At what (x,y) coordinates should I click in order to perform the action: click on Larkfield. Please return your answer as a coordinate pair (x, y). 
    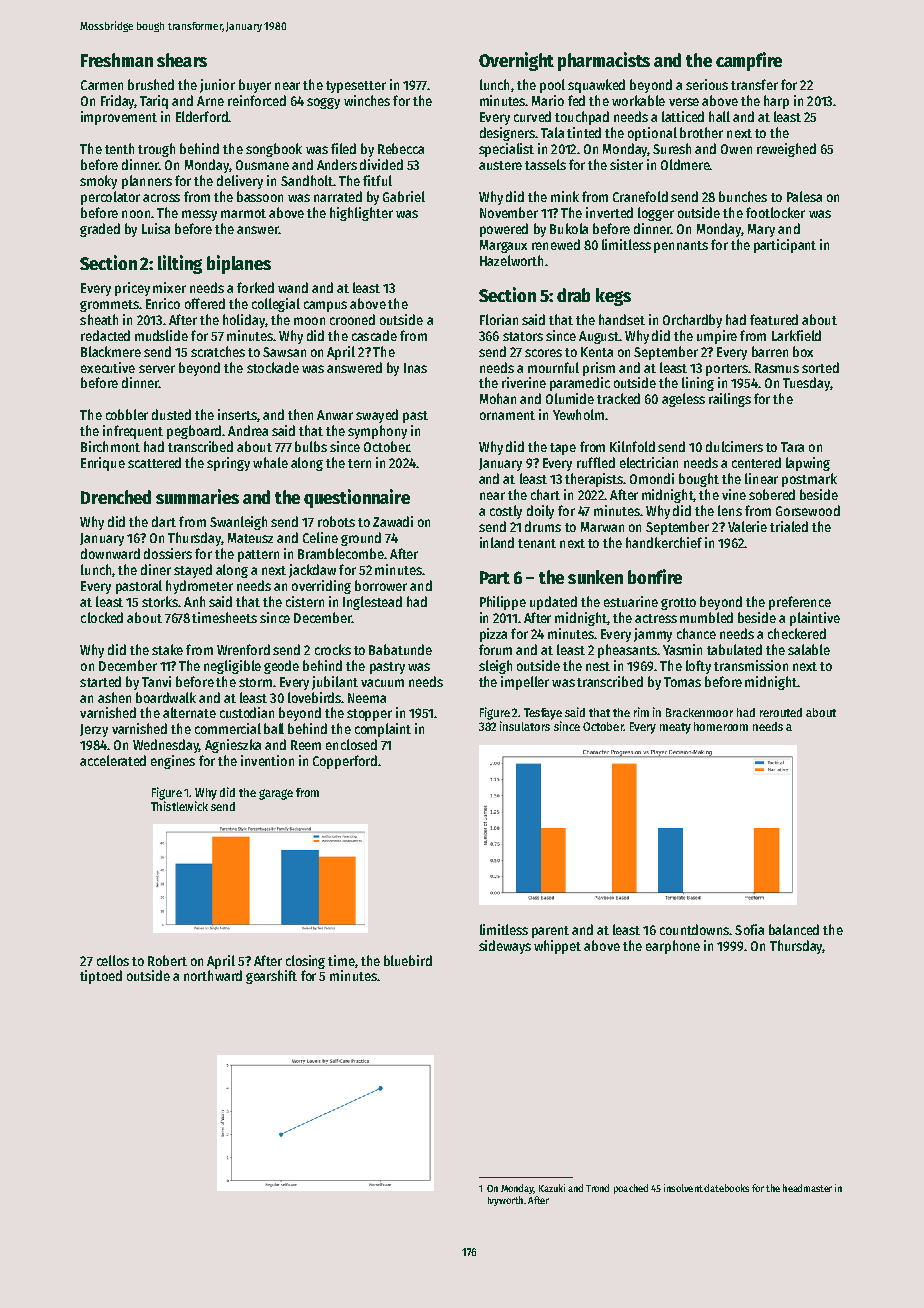
    Looking at the image, I should click on (796, 335).
